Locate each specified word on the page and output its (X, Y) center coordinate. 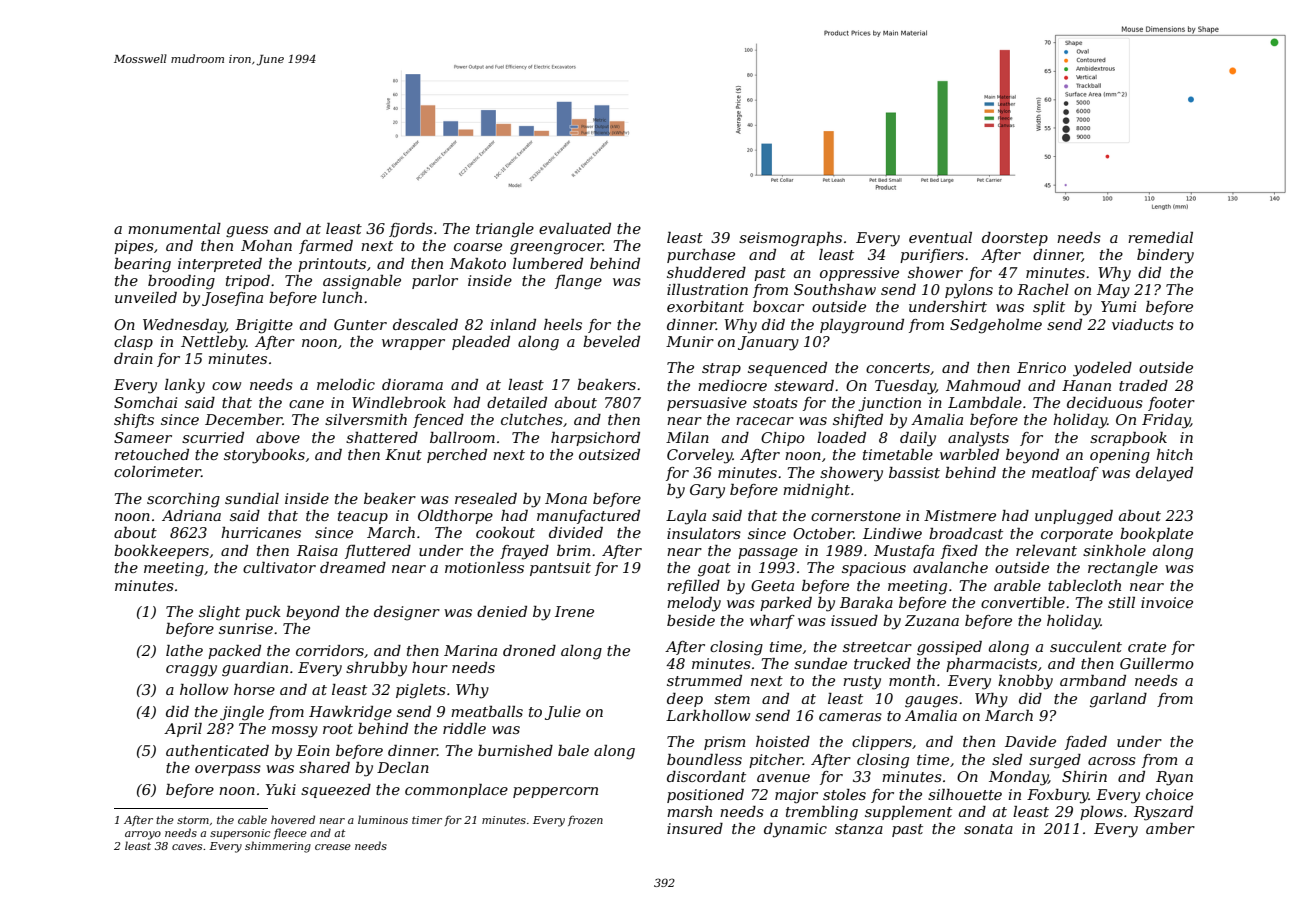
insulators (704, 533)
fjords (411, 230)
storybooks (264, 456)
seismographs (790, 239)
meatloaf (1065, 474)
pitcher (776, 761)
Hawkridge (350, 713)
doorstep (1015, 239)
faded (1086, 743)
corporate (1077, 535)
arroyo (143, 835)
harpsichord (595, 439)
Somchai (145, 402)
